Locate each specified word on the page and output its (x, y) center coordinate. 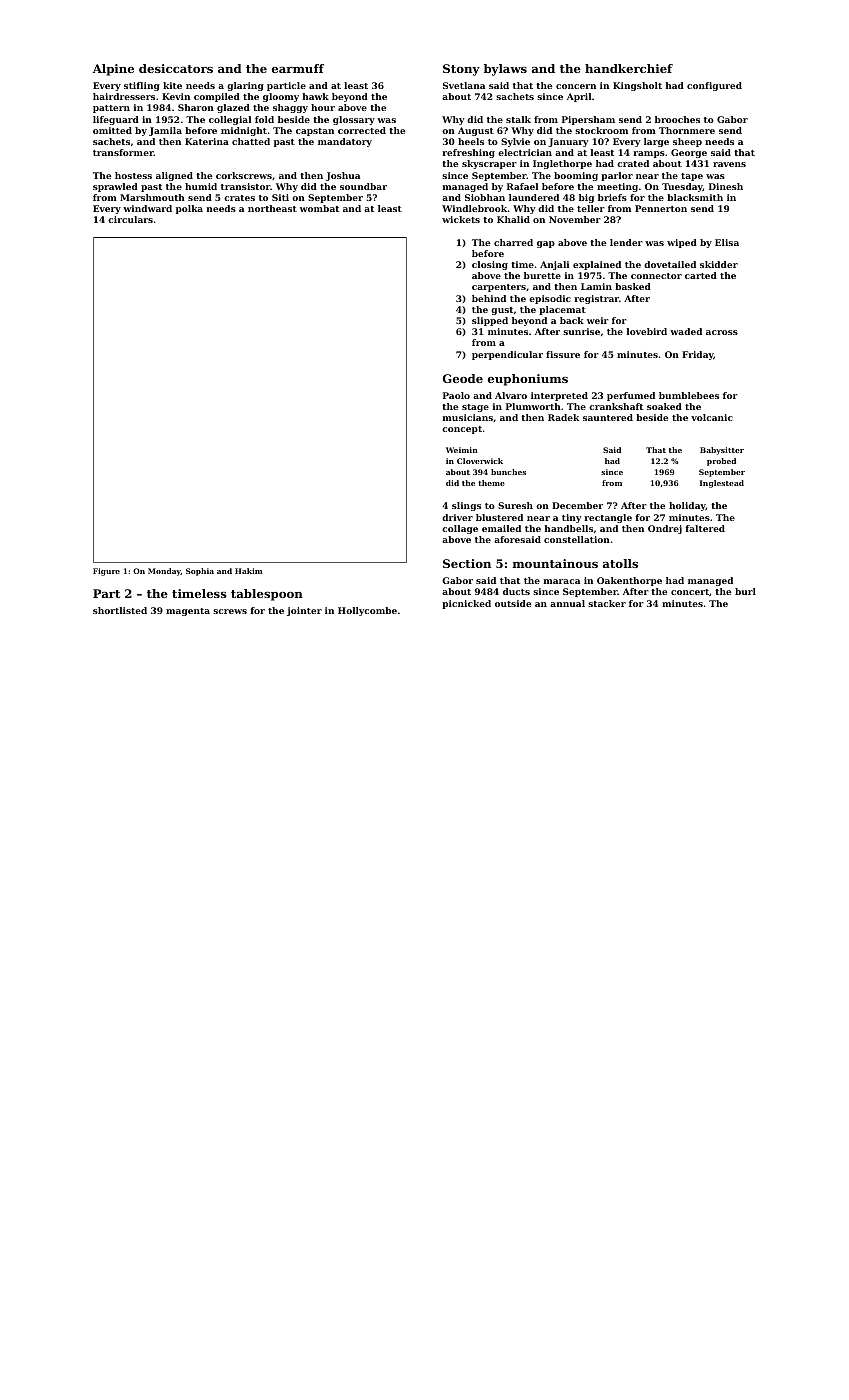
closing (490, 265)
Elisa (727, 242)
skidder (719, 264)
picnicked (466, 604)
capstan (315, 132)
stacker (607, 603)
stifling (142, 86)
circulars (130, 219)
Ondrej (665, 529)
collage (460, 529)
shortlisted (120, 610)
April (579, 97)
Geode (463, 378)
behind (489, 298)
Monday (164, 572)
